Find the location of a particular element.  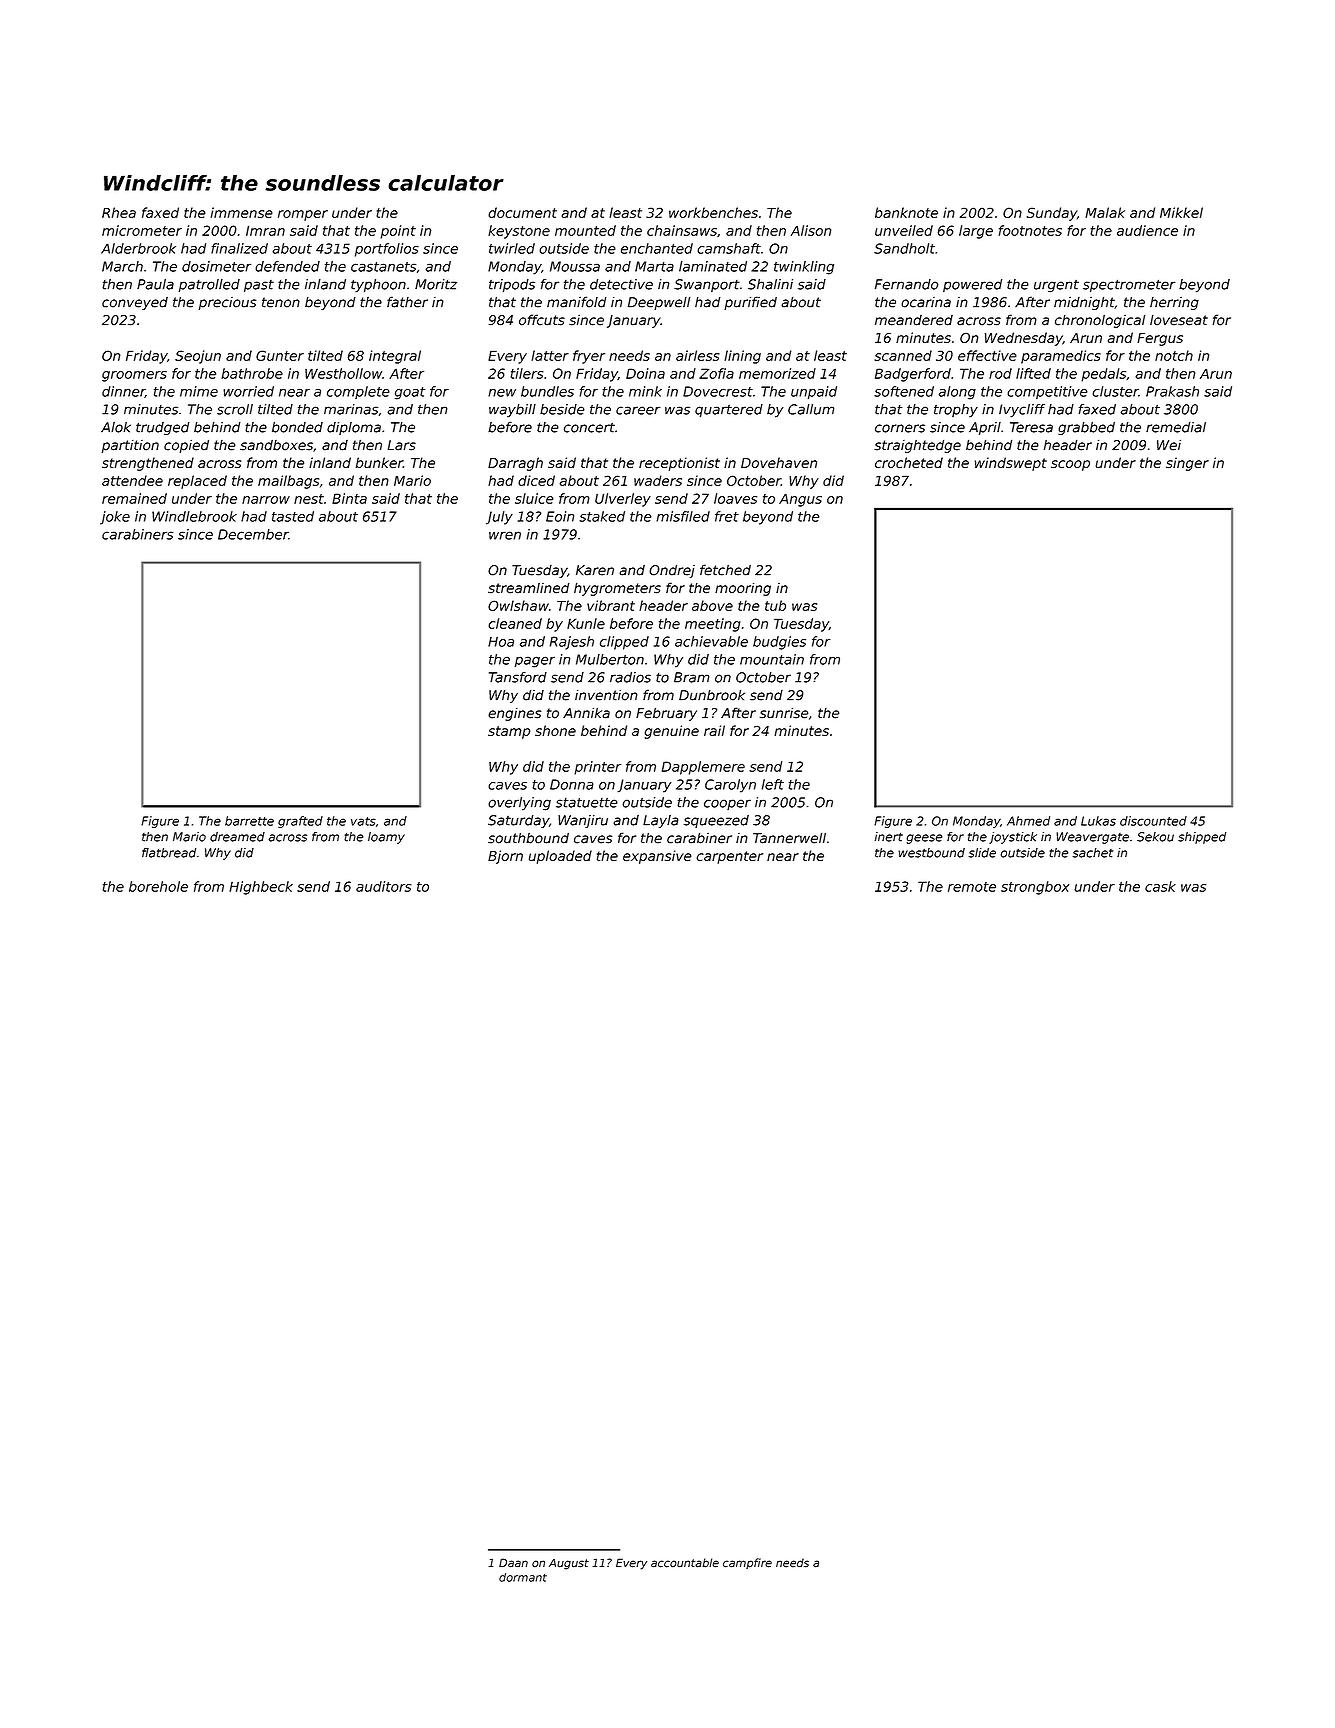

cask is located at coordinates (1160, 886).
